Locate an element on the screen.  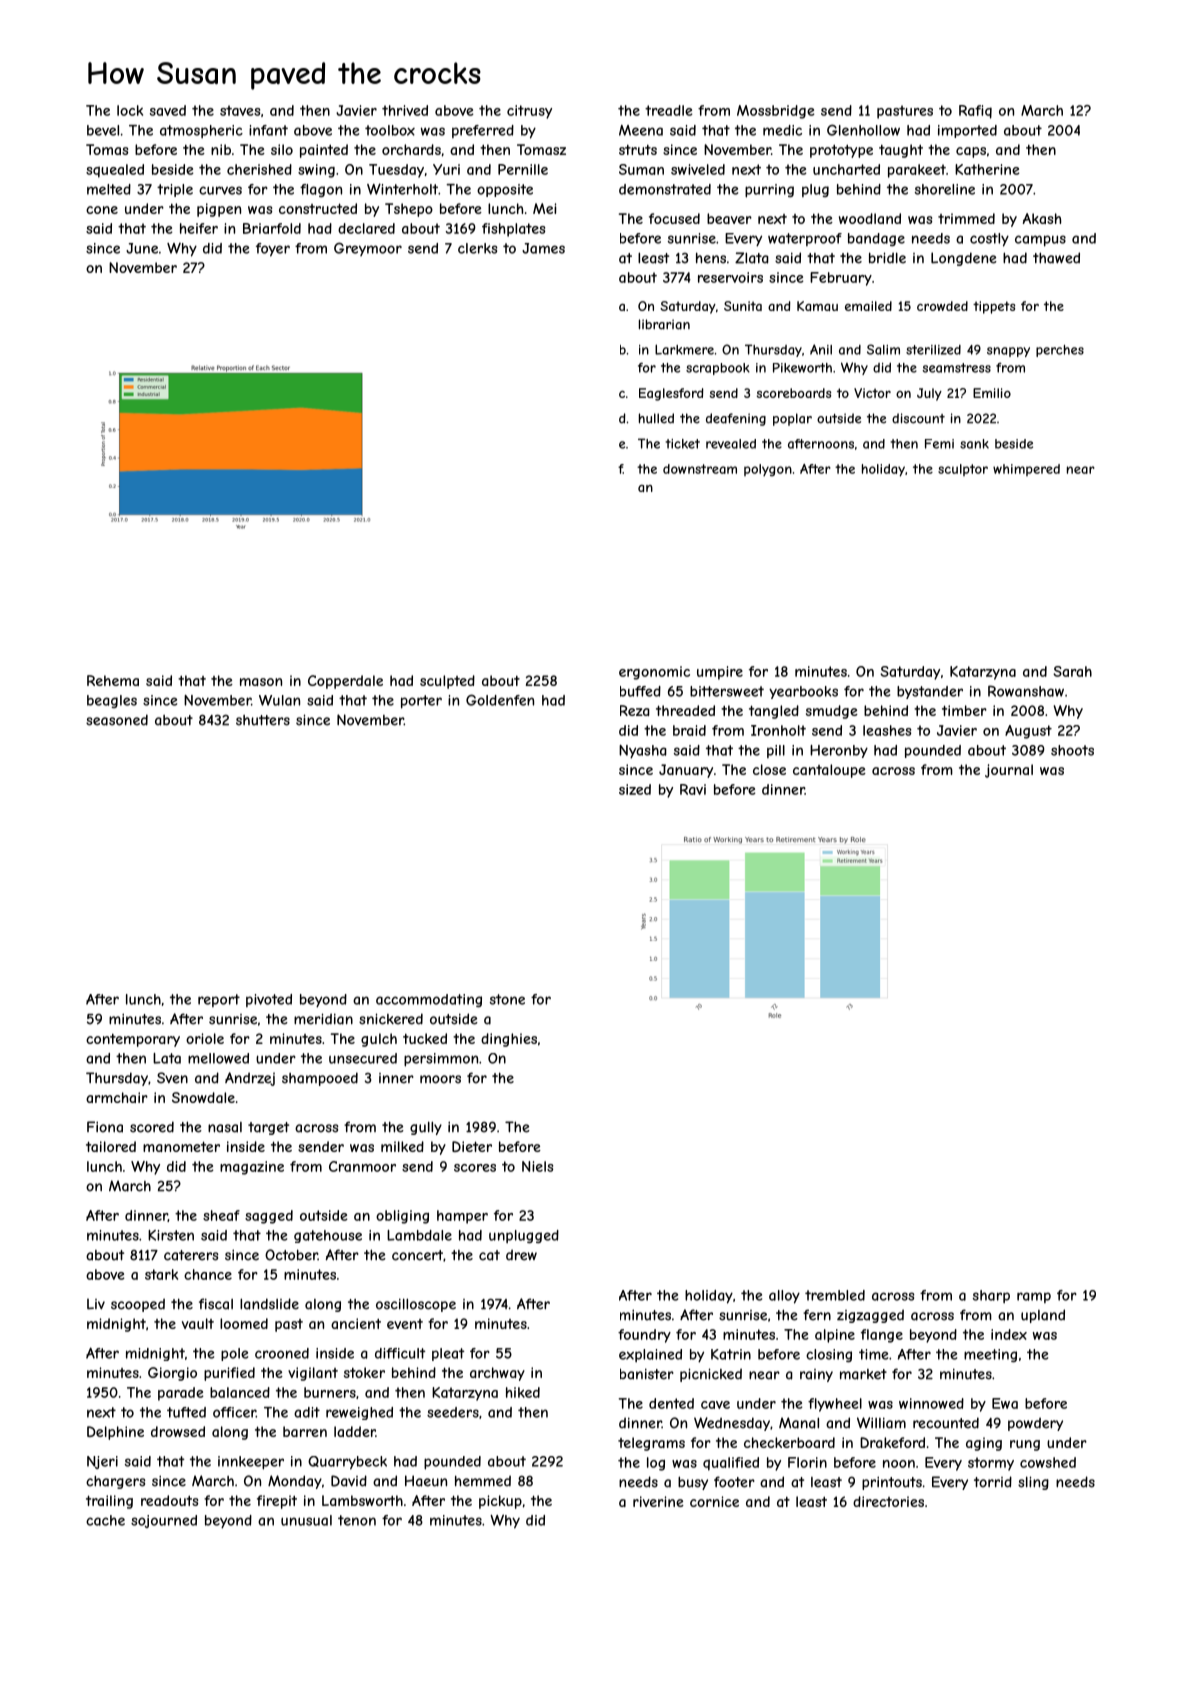
cache is located at coordinates (105, 1520).
